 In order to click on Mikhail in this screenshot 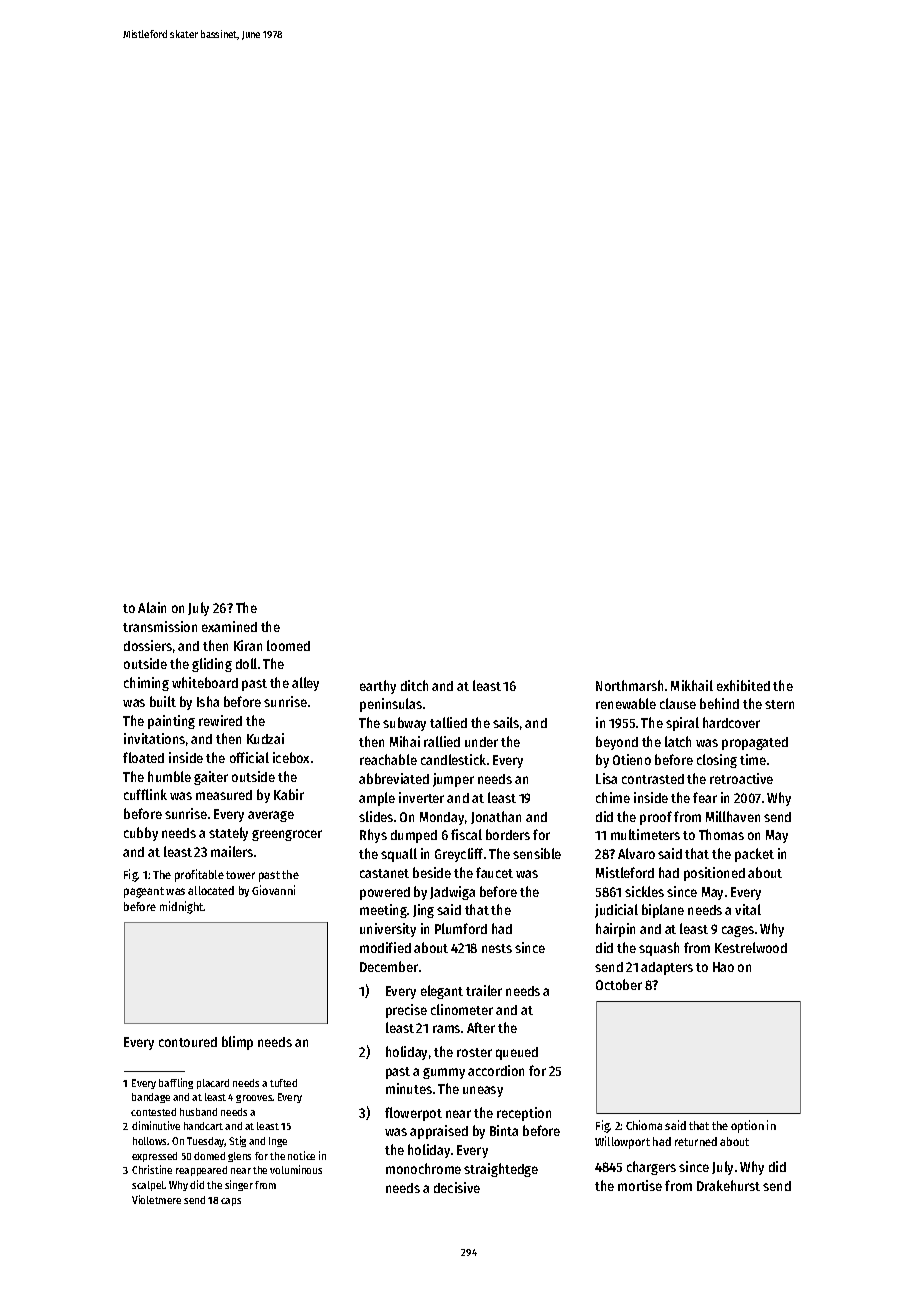, I will do `click(692, 685)`.
